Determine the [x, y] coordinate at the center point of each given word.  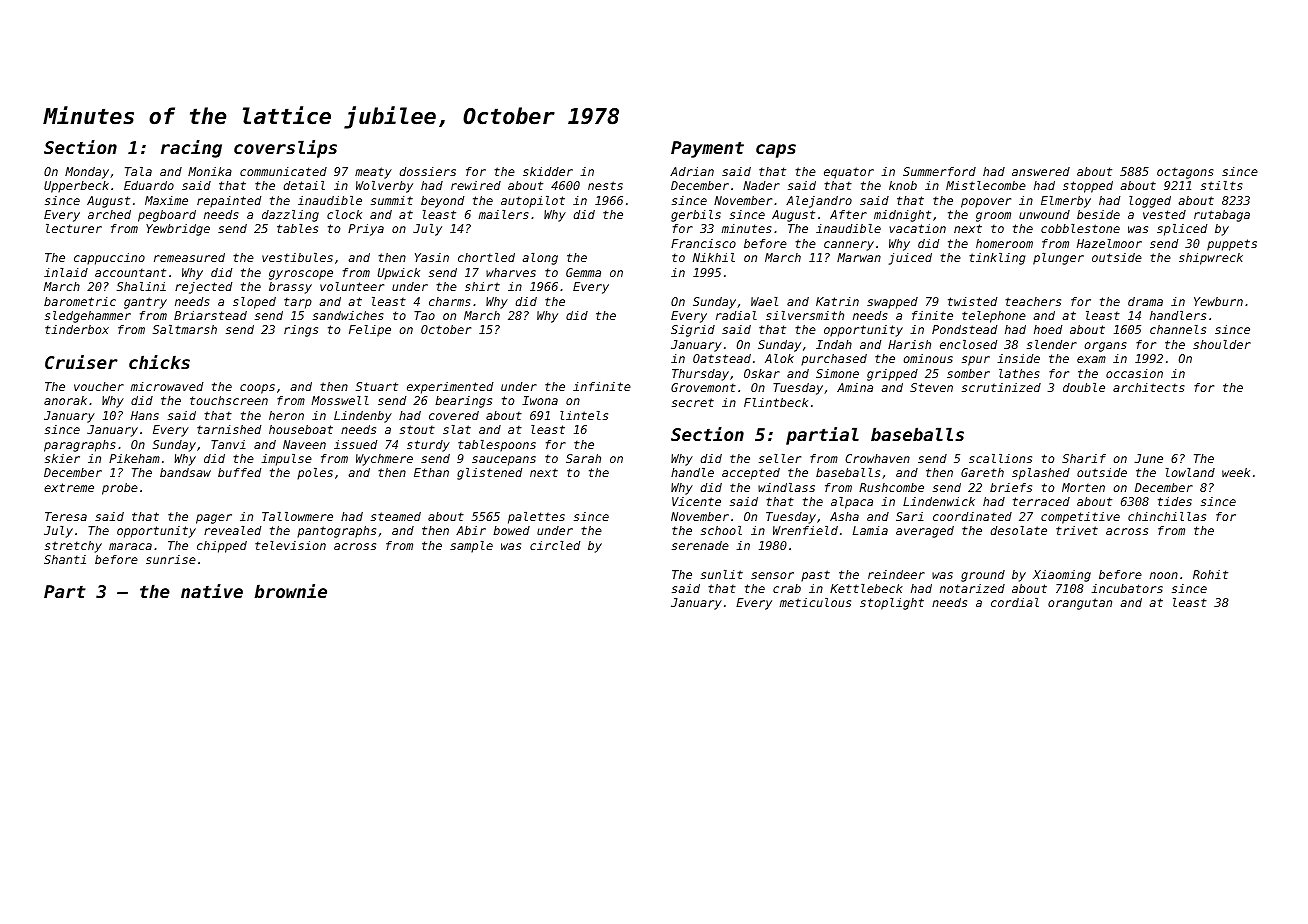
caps [776, 151]
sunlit [722, 574]
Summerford [939, 171]
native [212, 591]
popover [986, 203]
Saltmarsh [185, 329]
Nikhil [714, 257]
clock [344, 214]
